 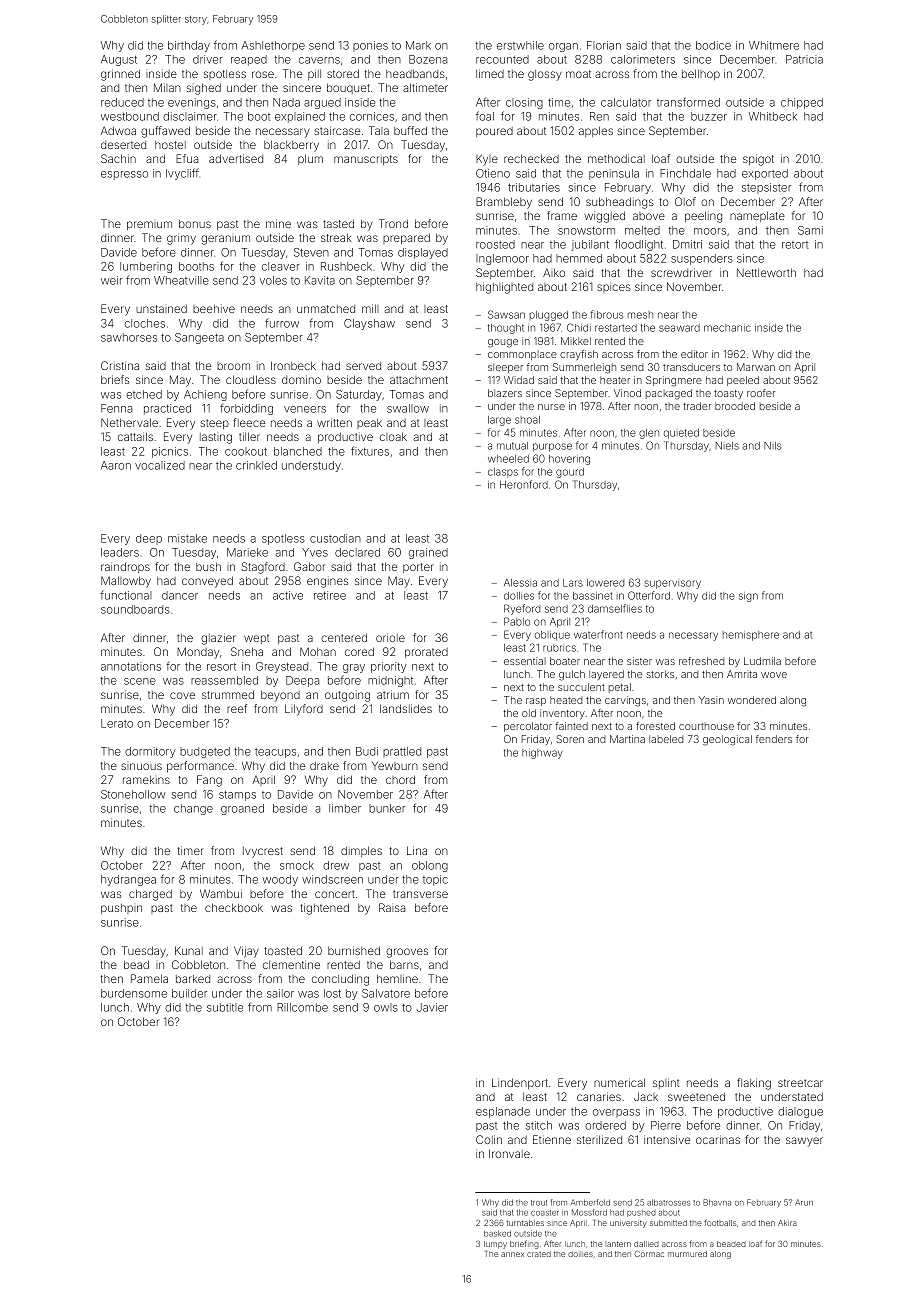 I want to click on peak, so click(x=369, y=424).
